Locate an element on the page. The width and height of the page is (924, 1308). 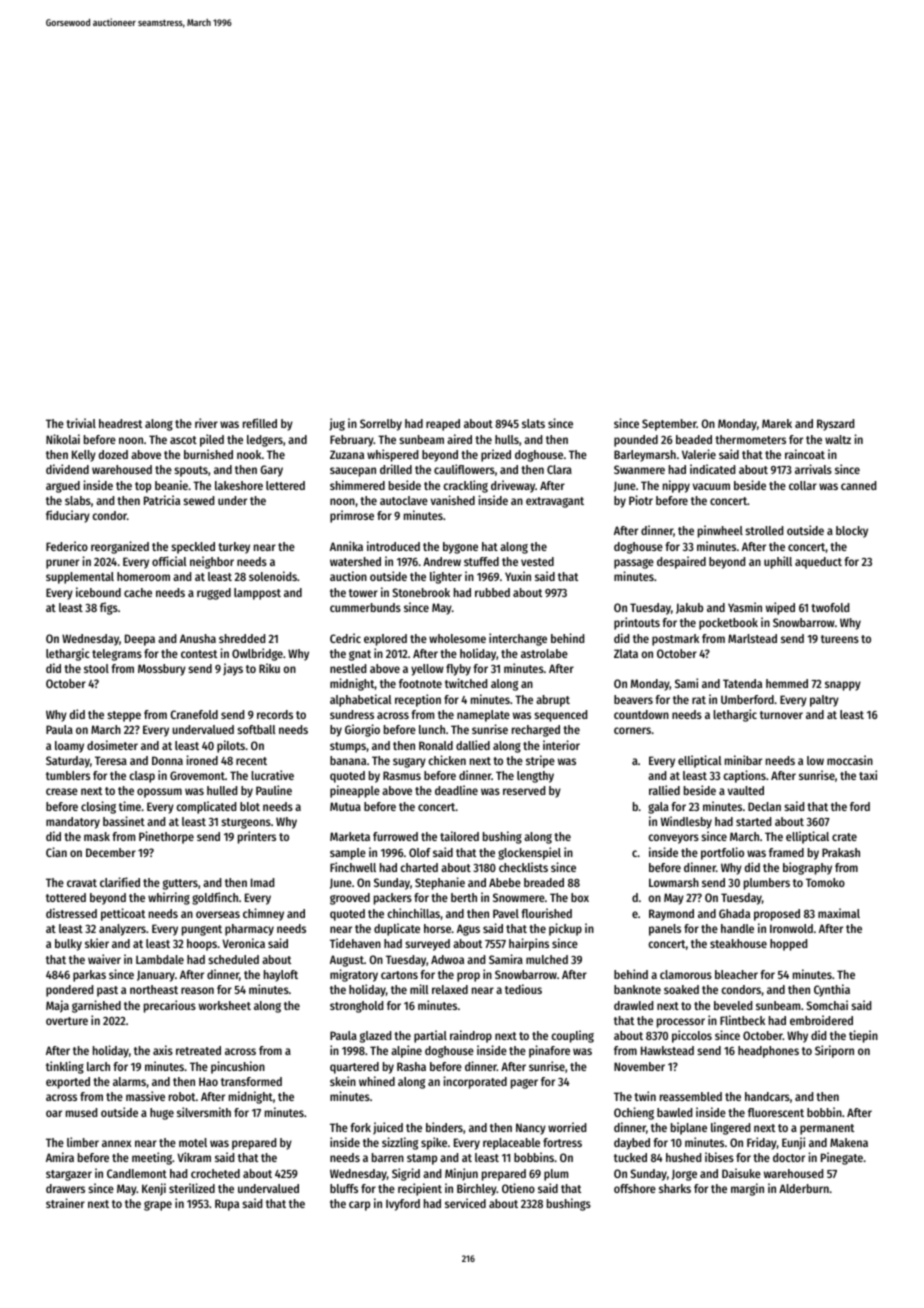
vaulted is located at coordinates (746, 790).
